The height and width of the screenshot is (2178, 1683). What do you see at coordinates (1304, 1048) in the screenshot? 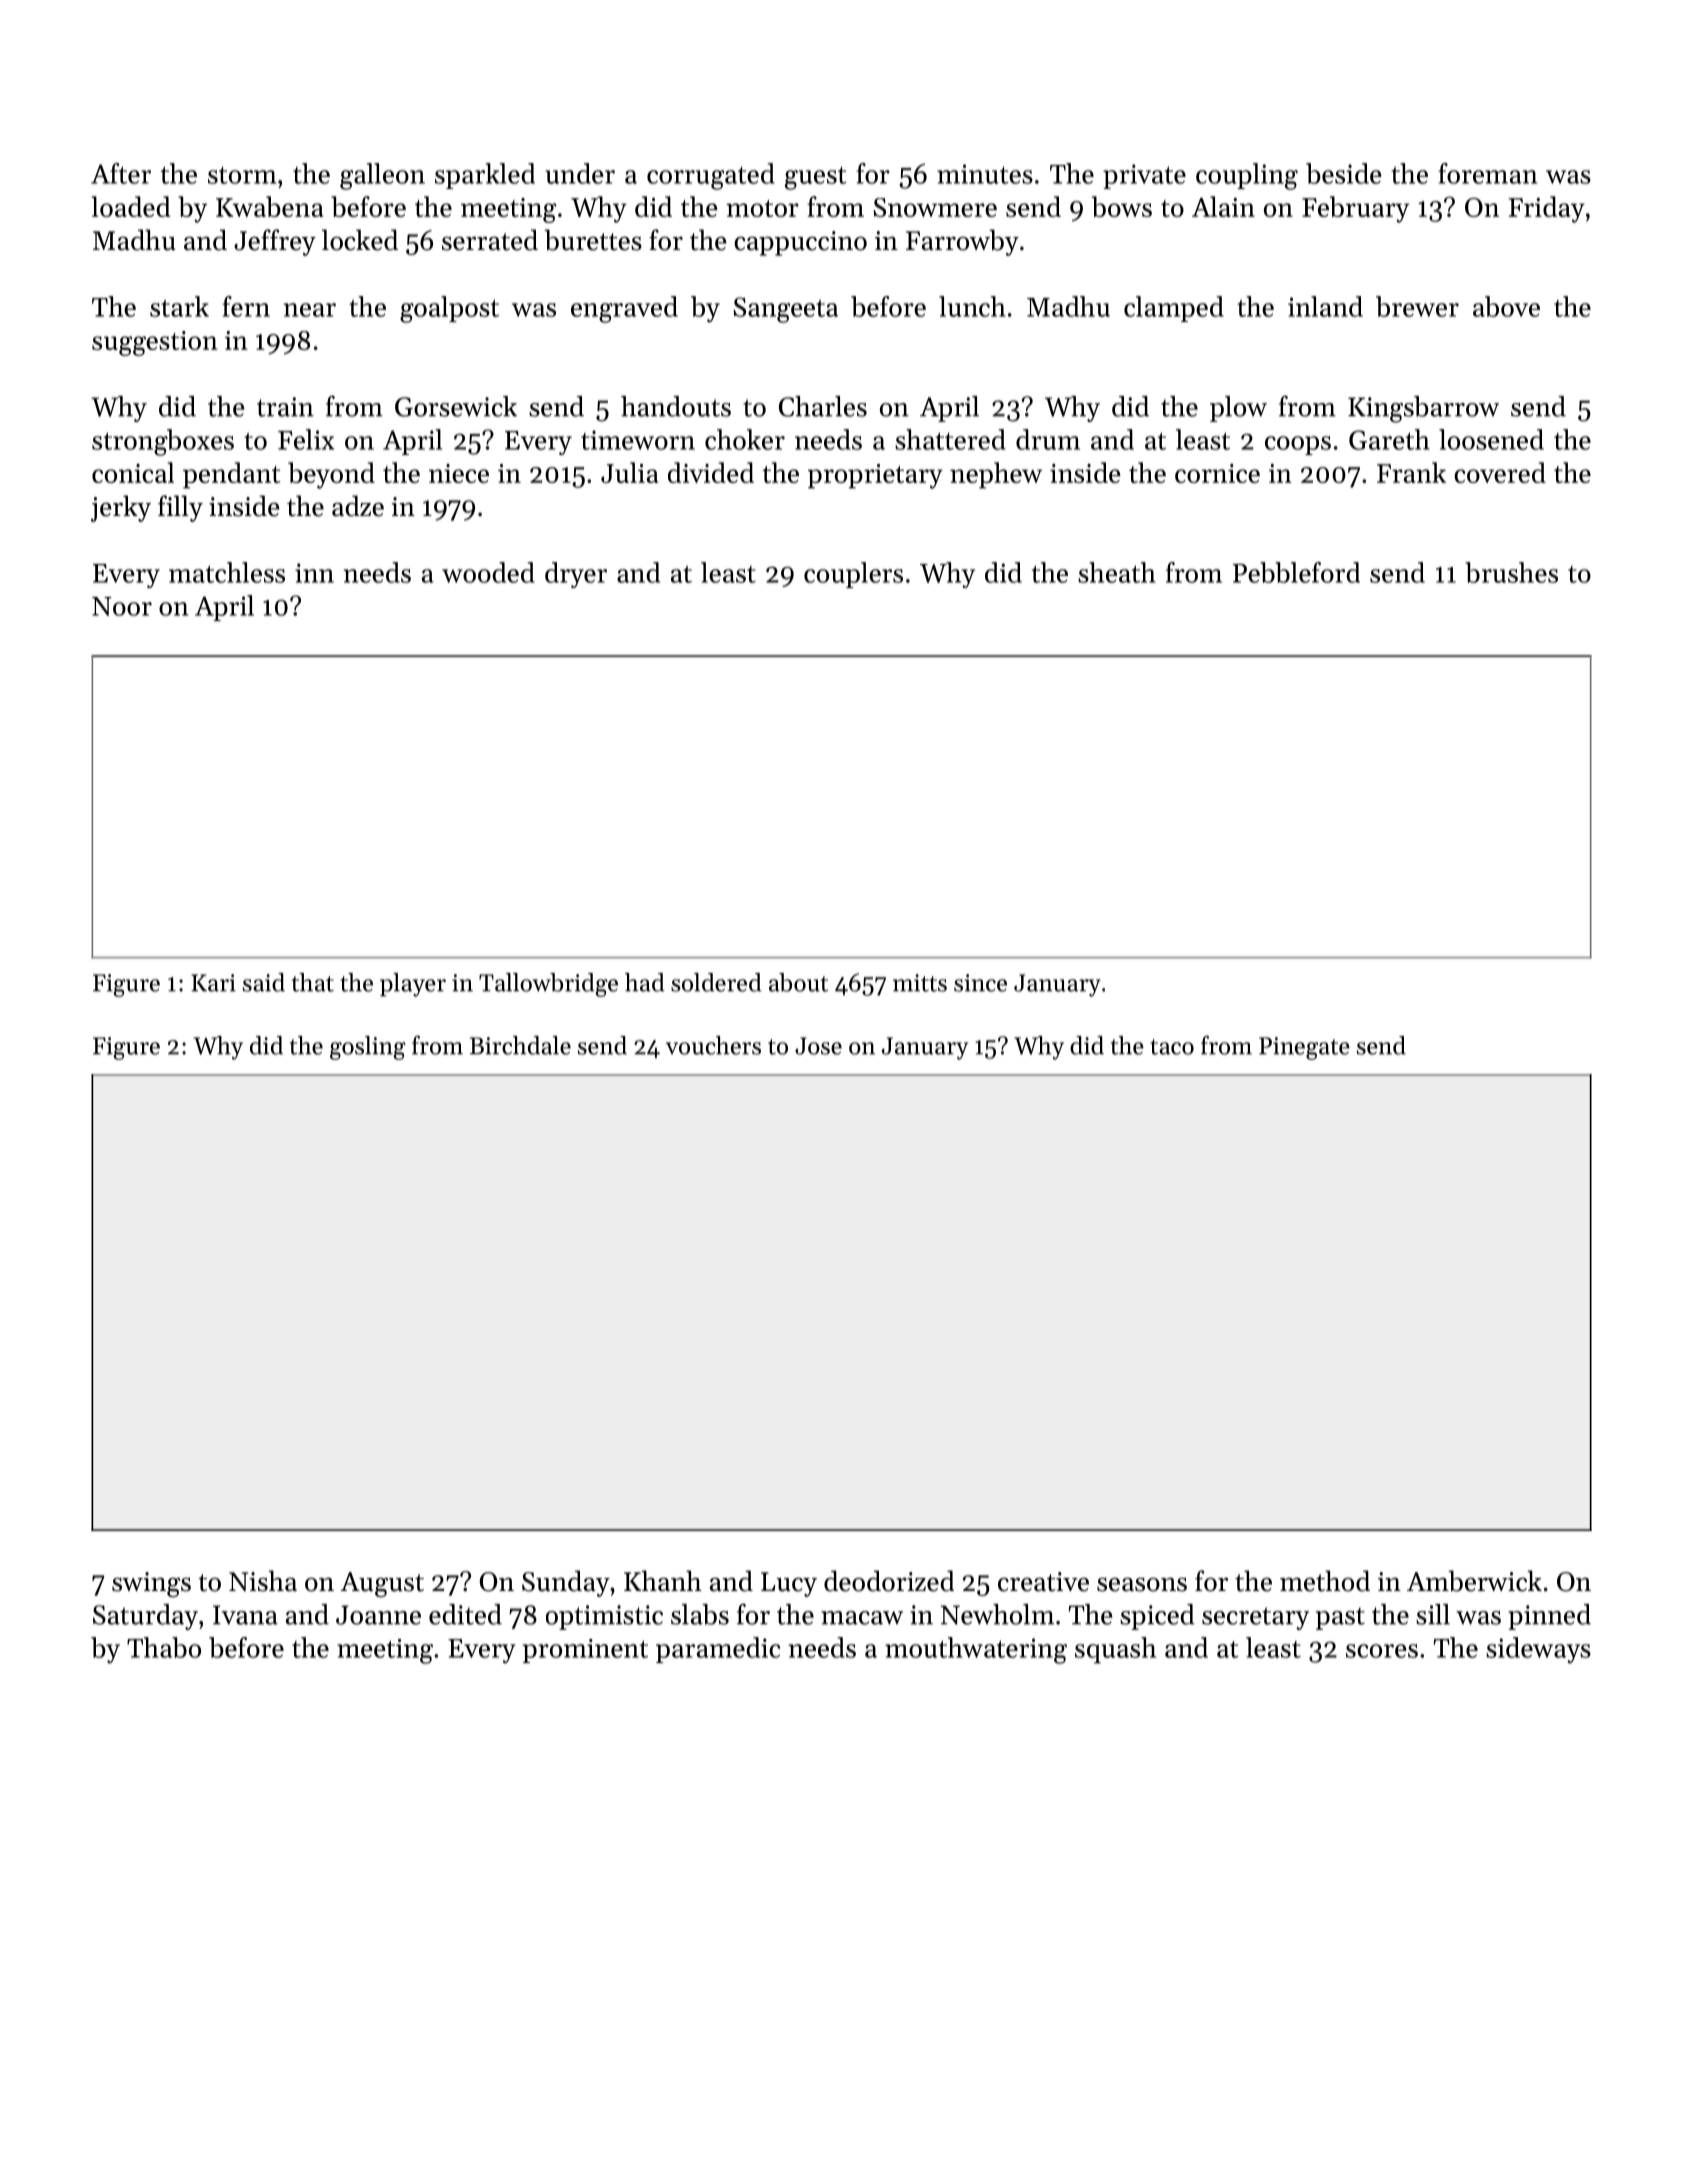
I see `Pinegate` at bounding box center [1304, 1048].
